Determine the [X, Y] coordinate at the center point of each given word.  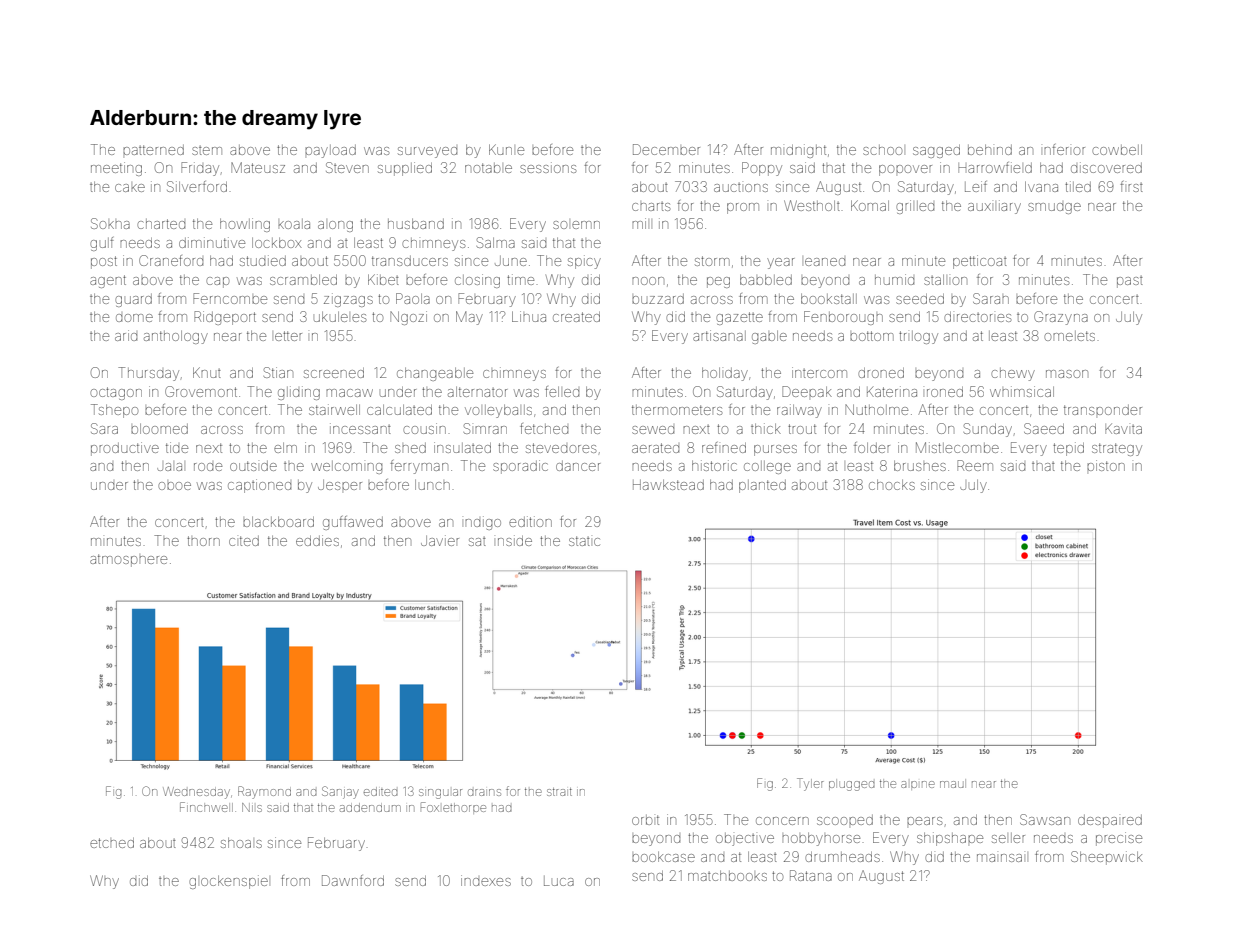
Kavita [1123, 428]
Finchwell [206, 807]
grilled [915, 207]
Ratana [811, 875]
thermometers [677, 410]
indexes [486, 880]
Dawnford [353, 880]
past [1130, 282]
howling [245, 225]
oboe [174, 486]
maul [952, 784]
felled [562, 391]
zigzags [348, 300]
